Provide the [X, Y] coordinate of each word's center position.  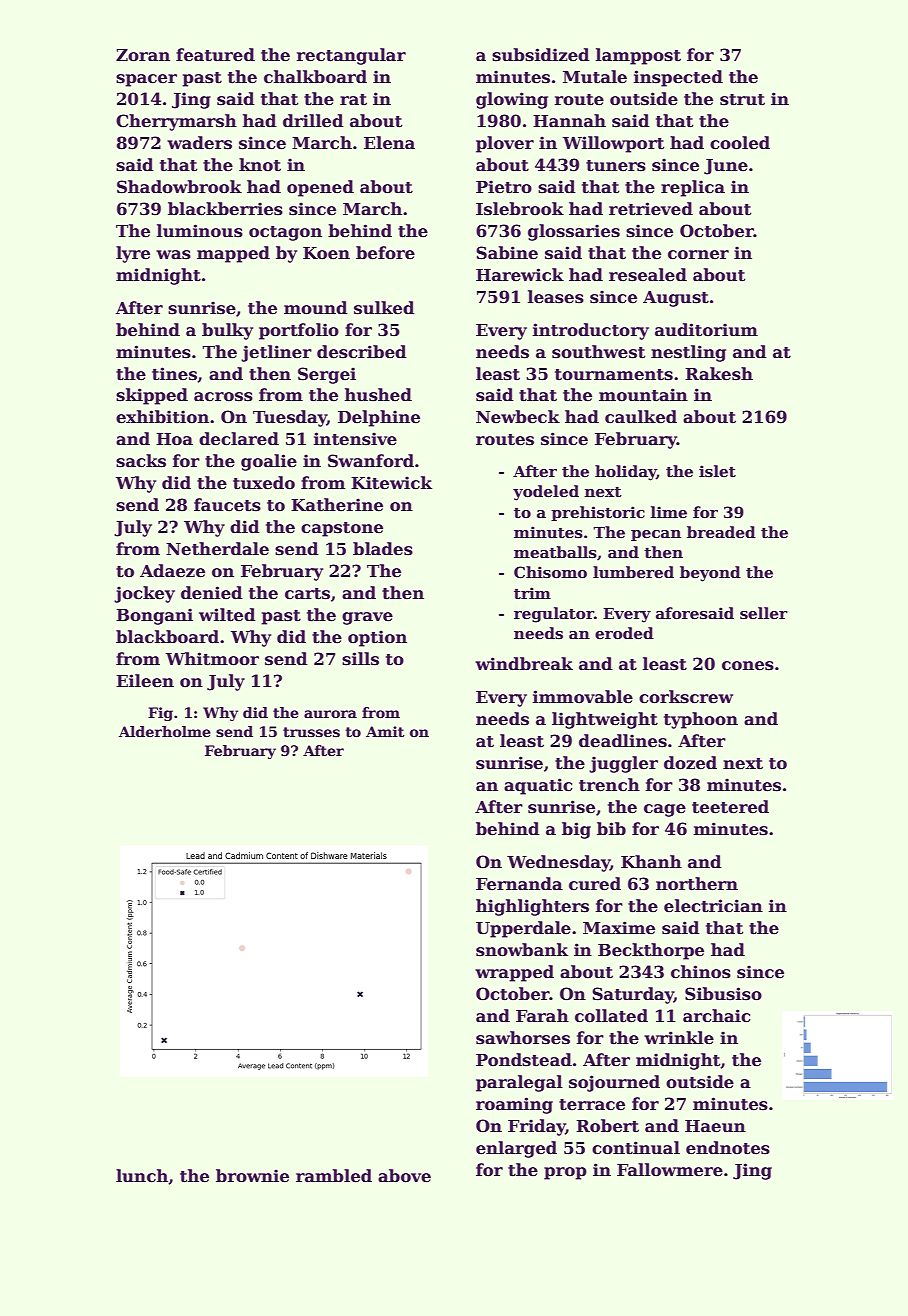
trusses [311, 732]
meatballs [555, 552]
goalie [269, 462]
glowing [512, 100]
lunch [142, 1176]
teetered [730, 807]
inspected [678, 78]
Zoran [143, 55]
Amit [385, 731]
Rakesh [719, 374]
